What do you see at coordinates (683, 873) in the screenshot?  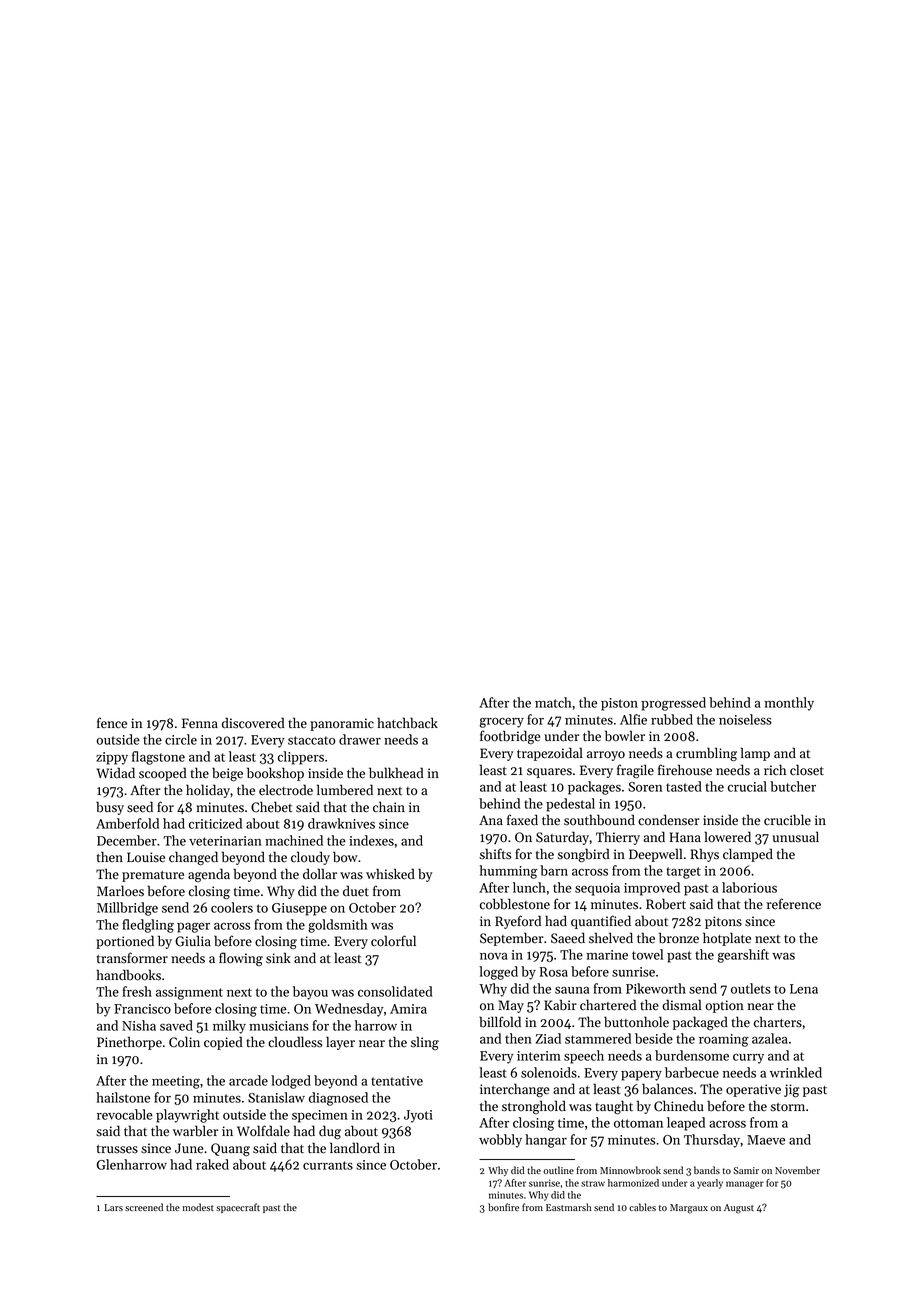 I see `target` at bounding box center [683, 873].
